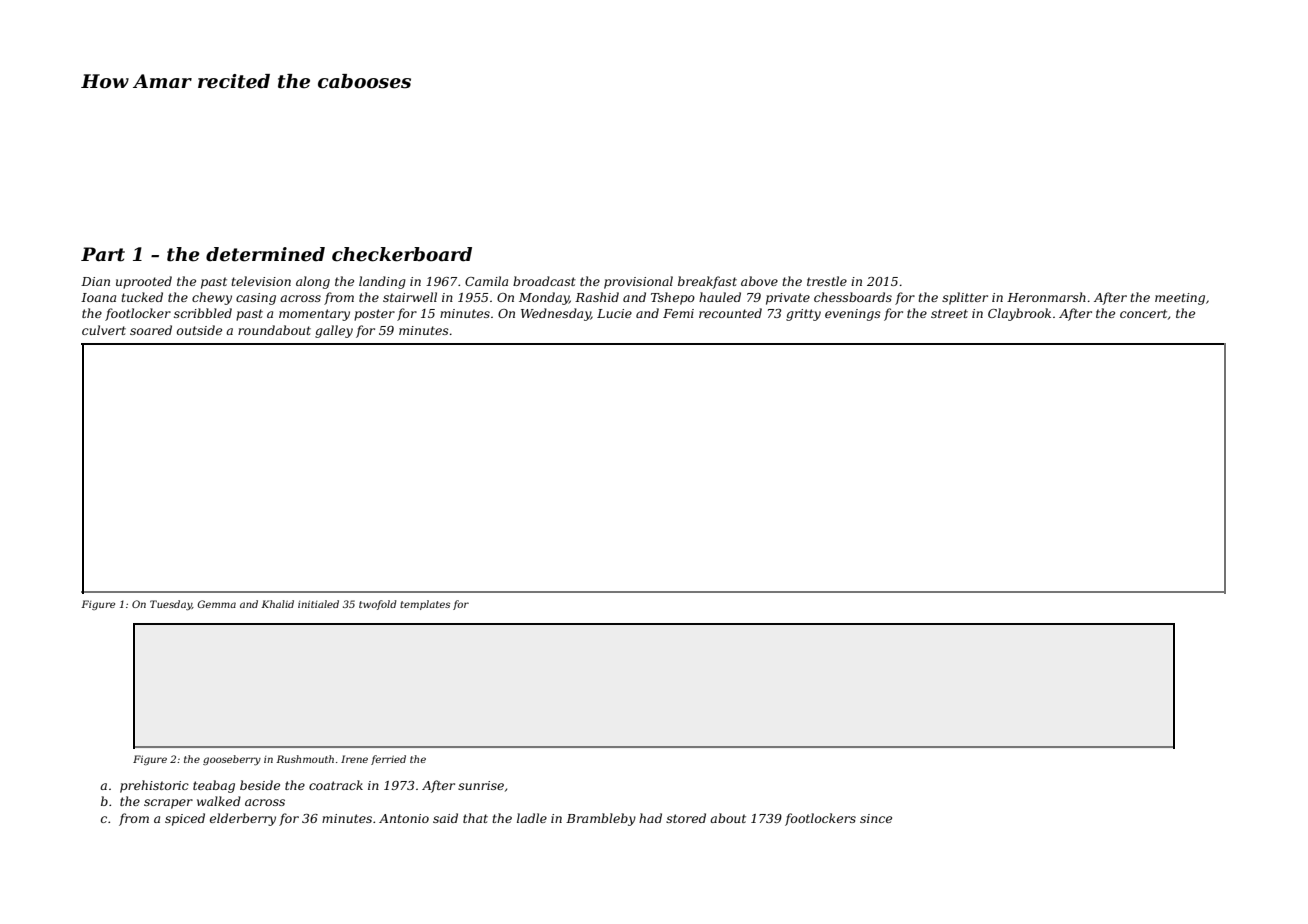  What do you see at coordinates (425, 605) in the screenshot?
I see `templates` at bounding box center [425, 605].
